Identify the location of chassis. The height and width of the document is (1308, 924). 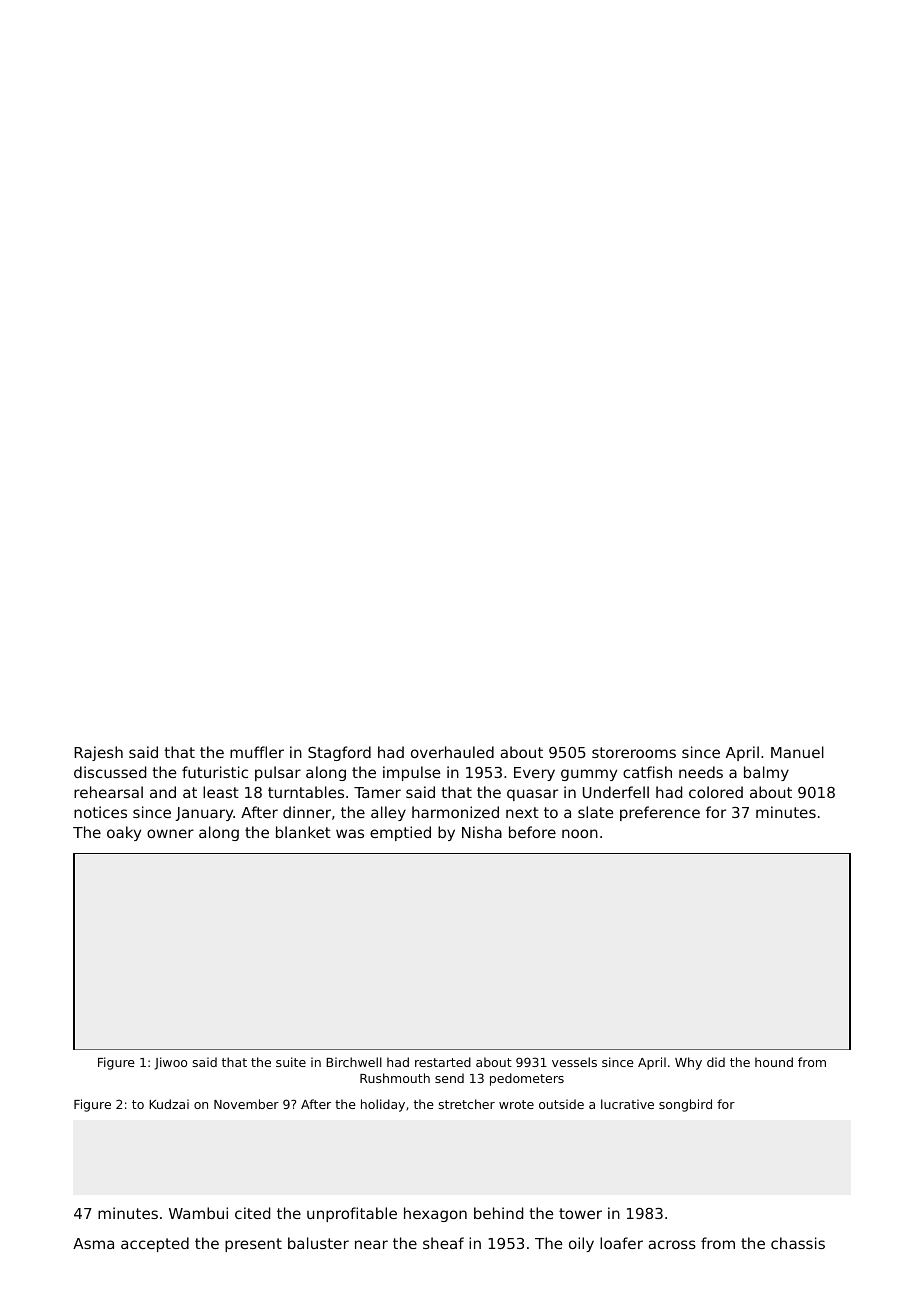
(798, 1243).
